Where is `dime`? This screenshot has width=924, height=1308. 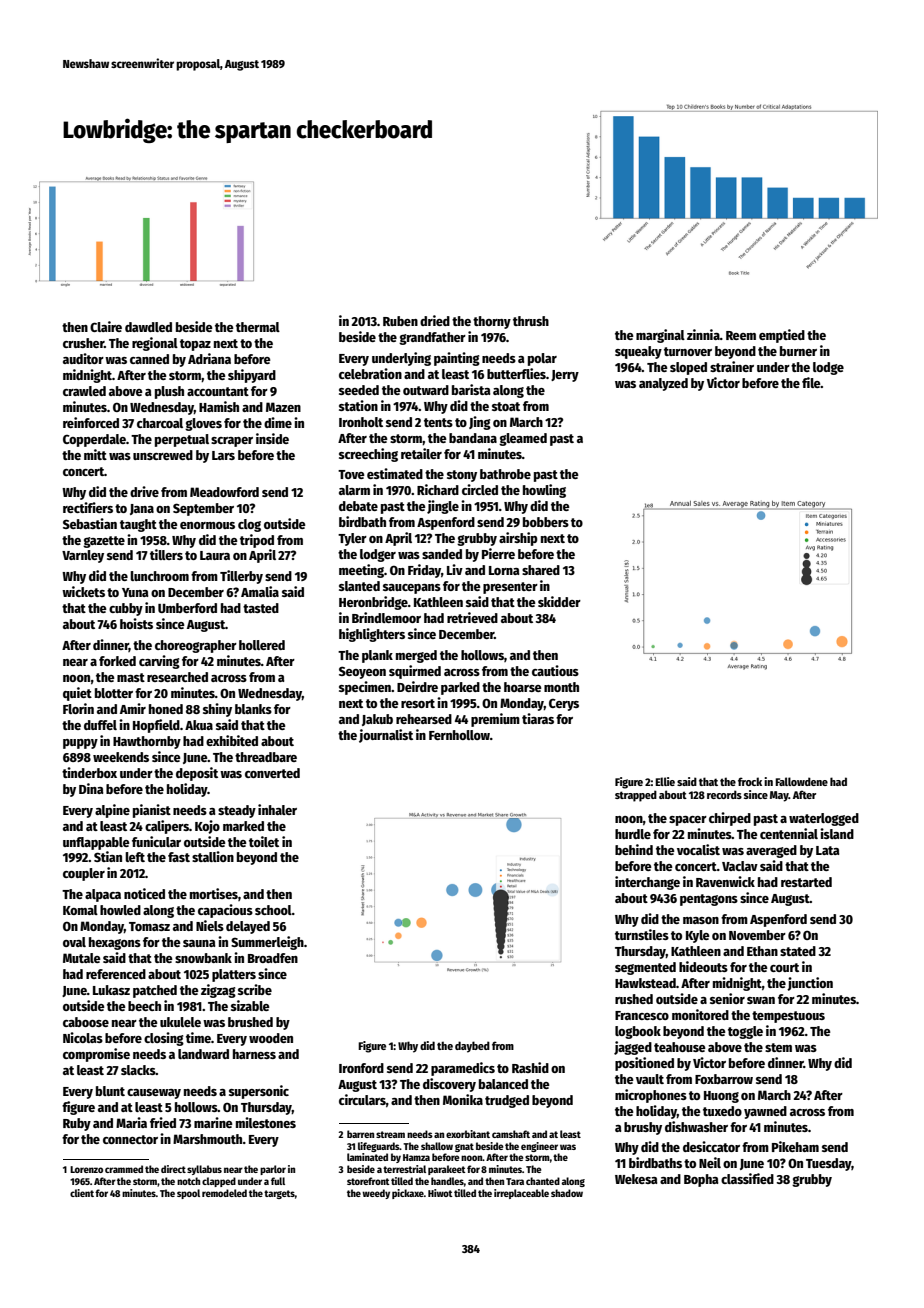 dime is located at coordinates (278, 422).
